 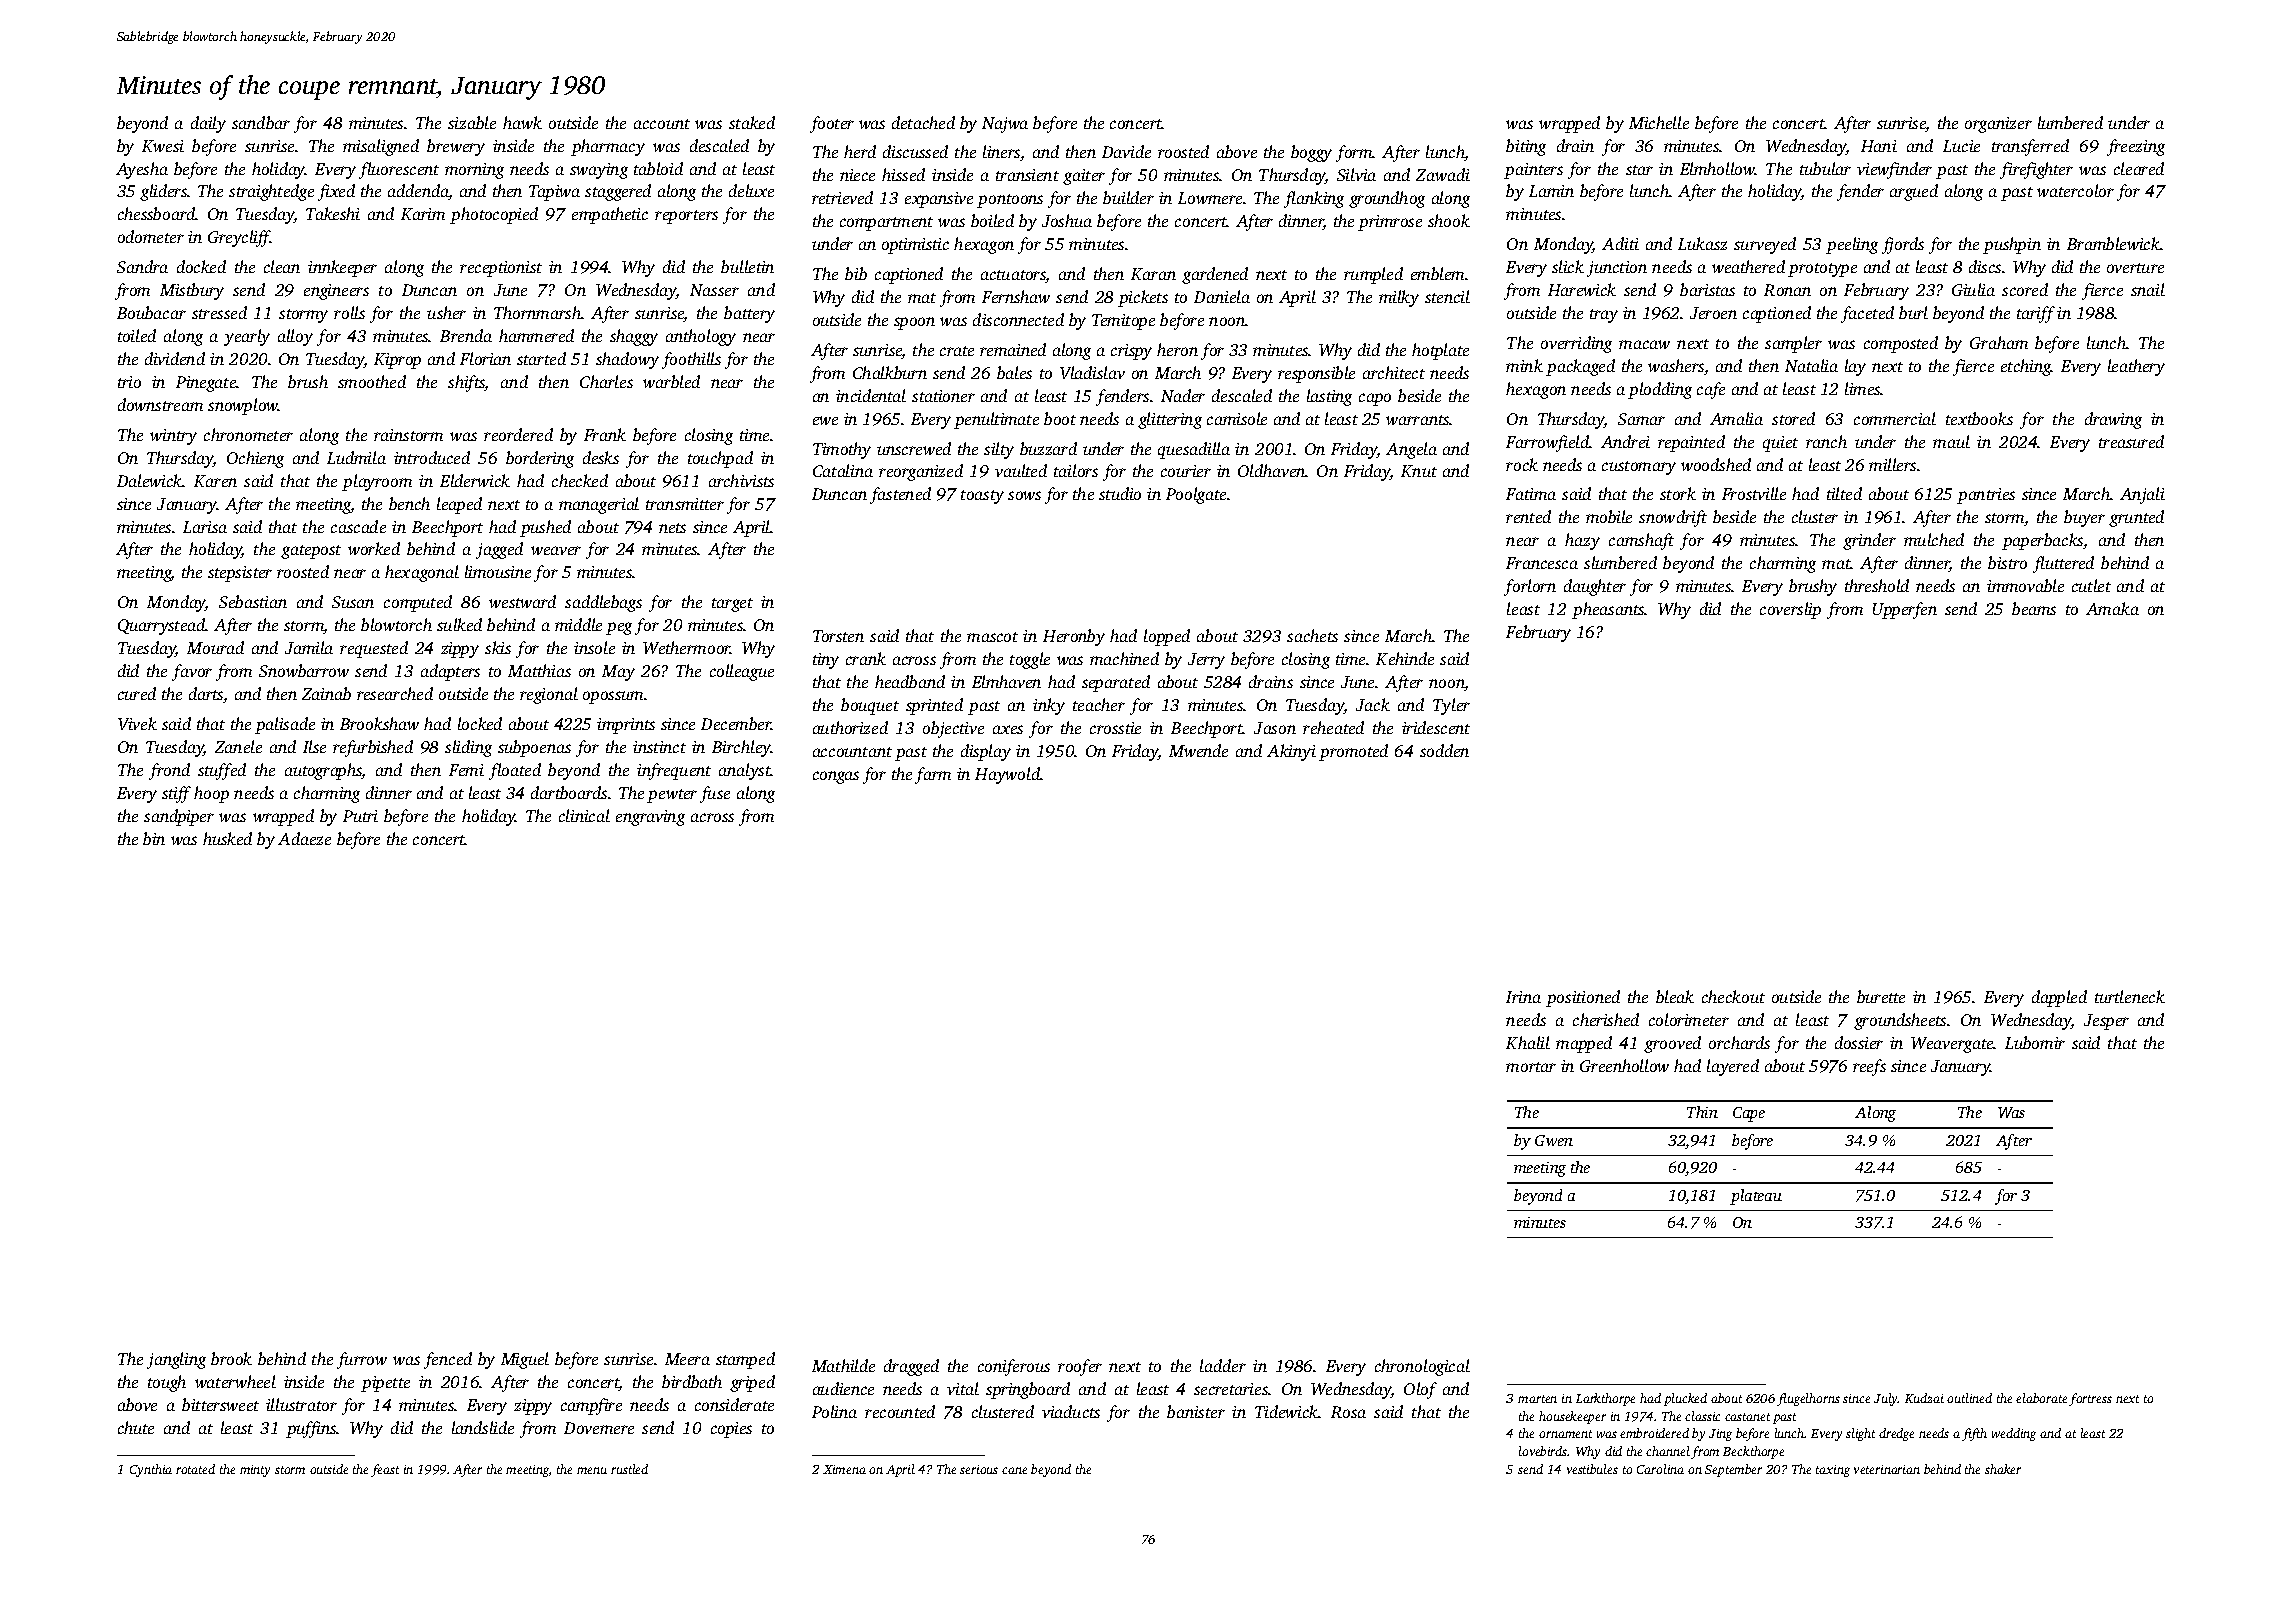 What do you see at coordinates (501, 269) in the screenshot?
I see `receptionist` at bounding box center [501, 269].
